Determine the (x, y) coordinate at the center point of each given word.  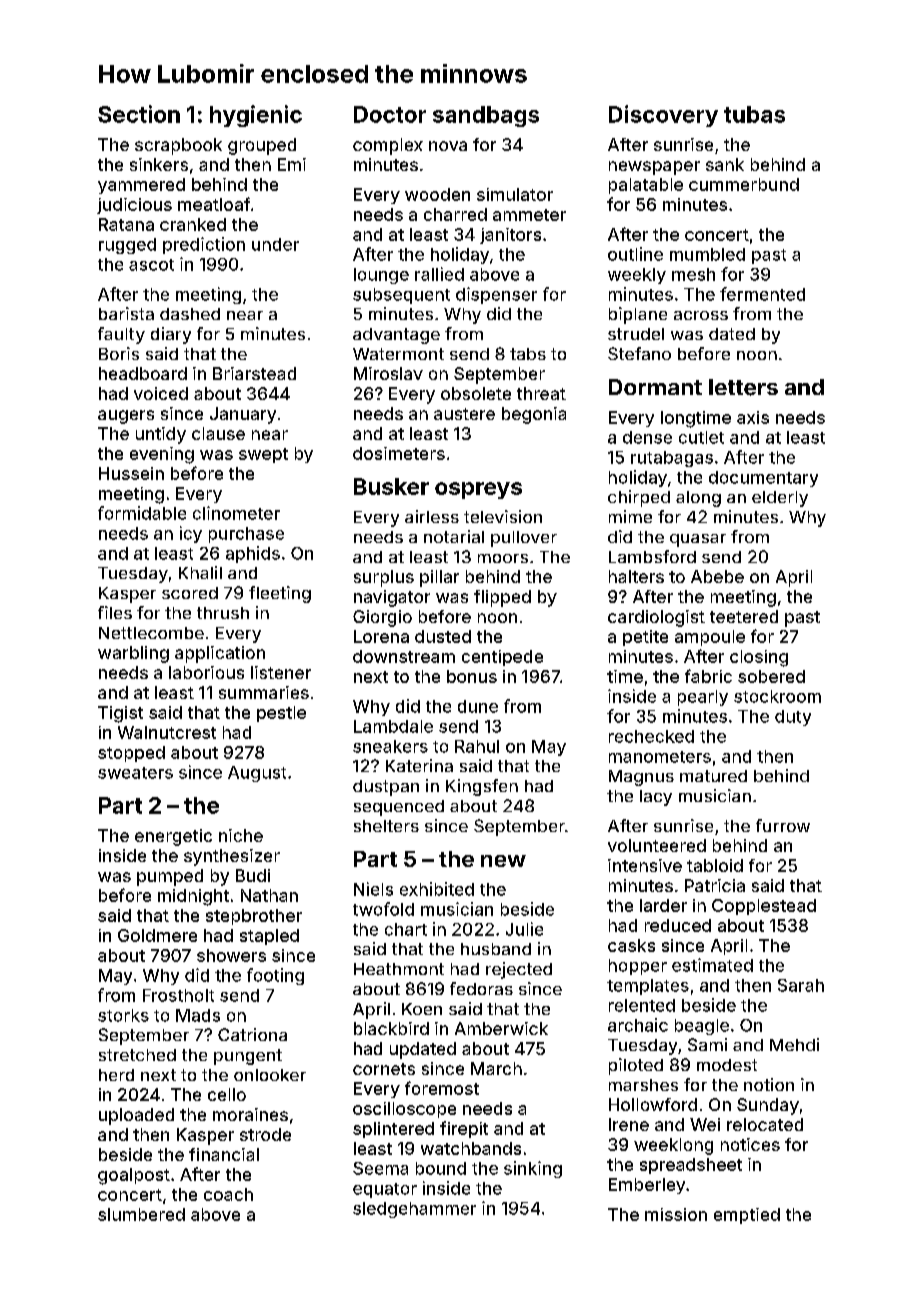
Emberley (647, 1186)
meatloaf (214, 204)
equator (385, 1190)
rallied (439, 274)
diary (171, 335)
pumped (170, 877)
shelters (386, 826)
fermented (762, 294)
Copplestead (764, 907)
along (698, 499)
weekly (637, 276)
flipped (502, 598)
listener (281, 672)
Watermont (398, 354)
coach (228, 1194)
